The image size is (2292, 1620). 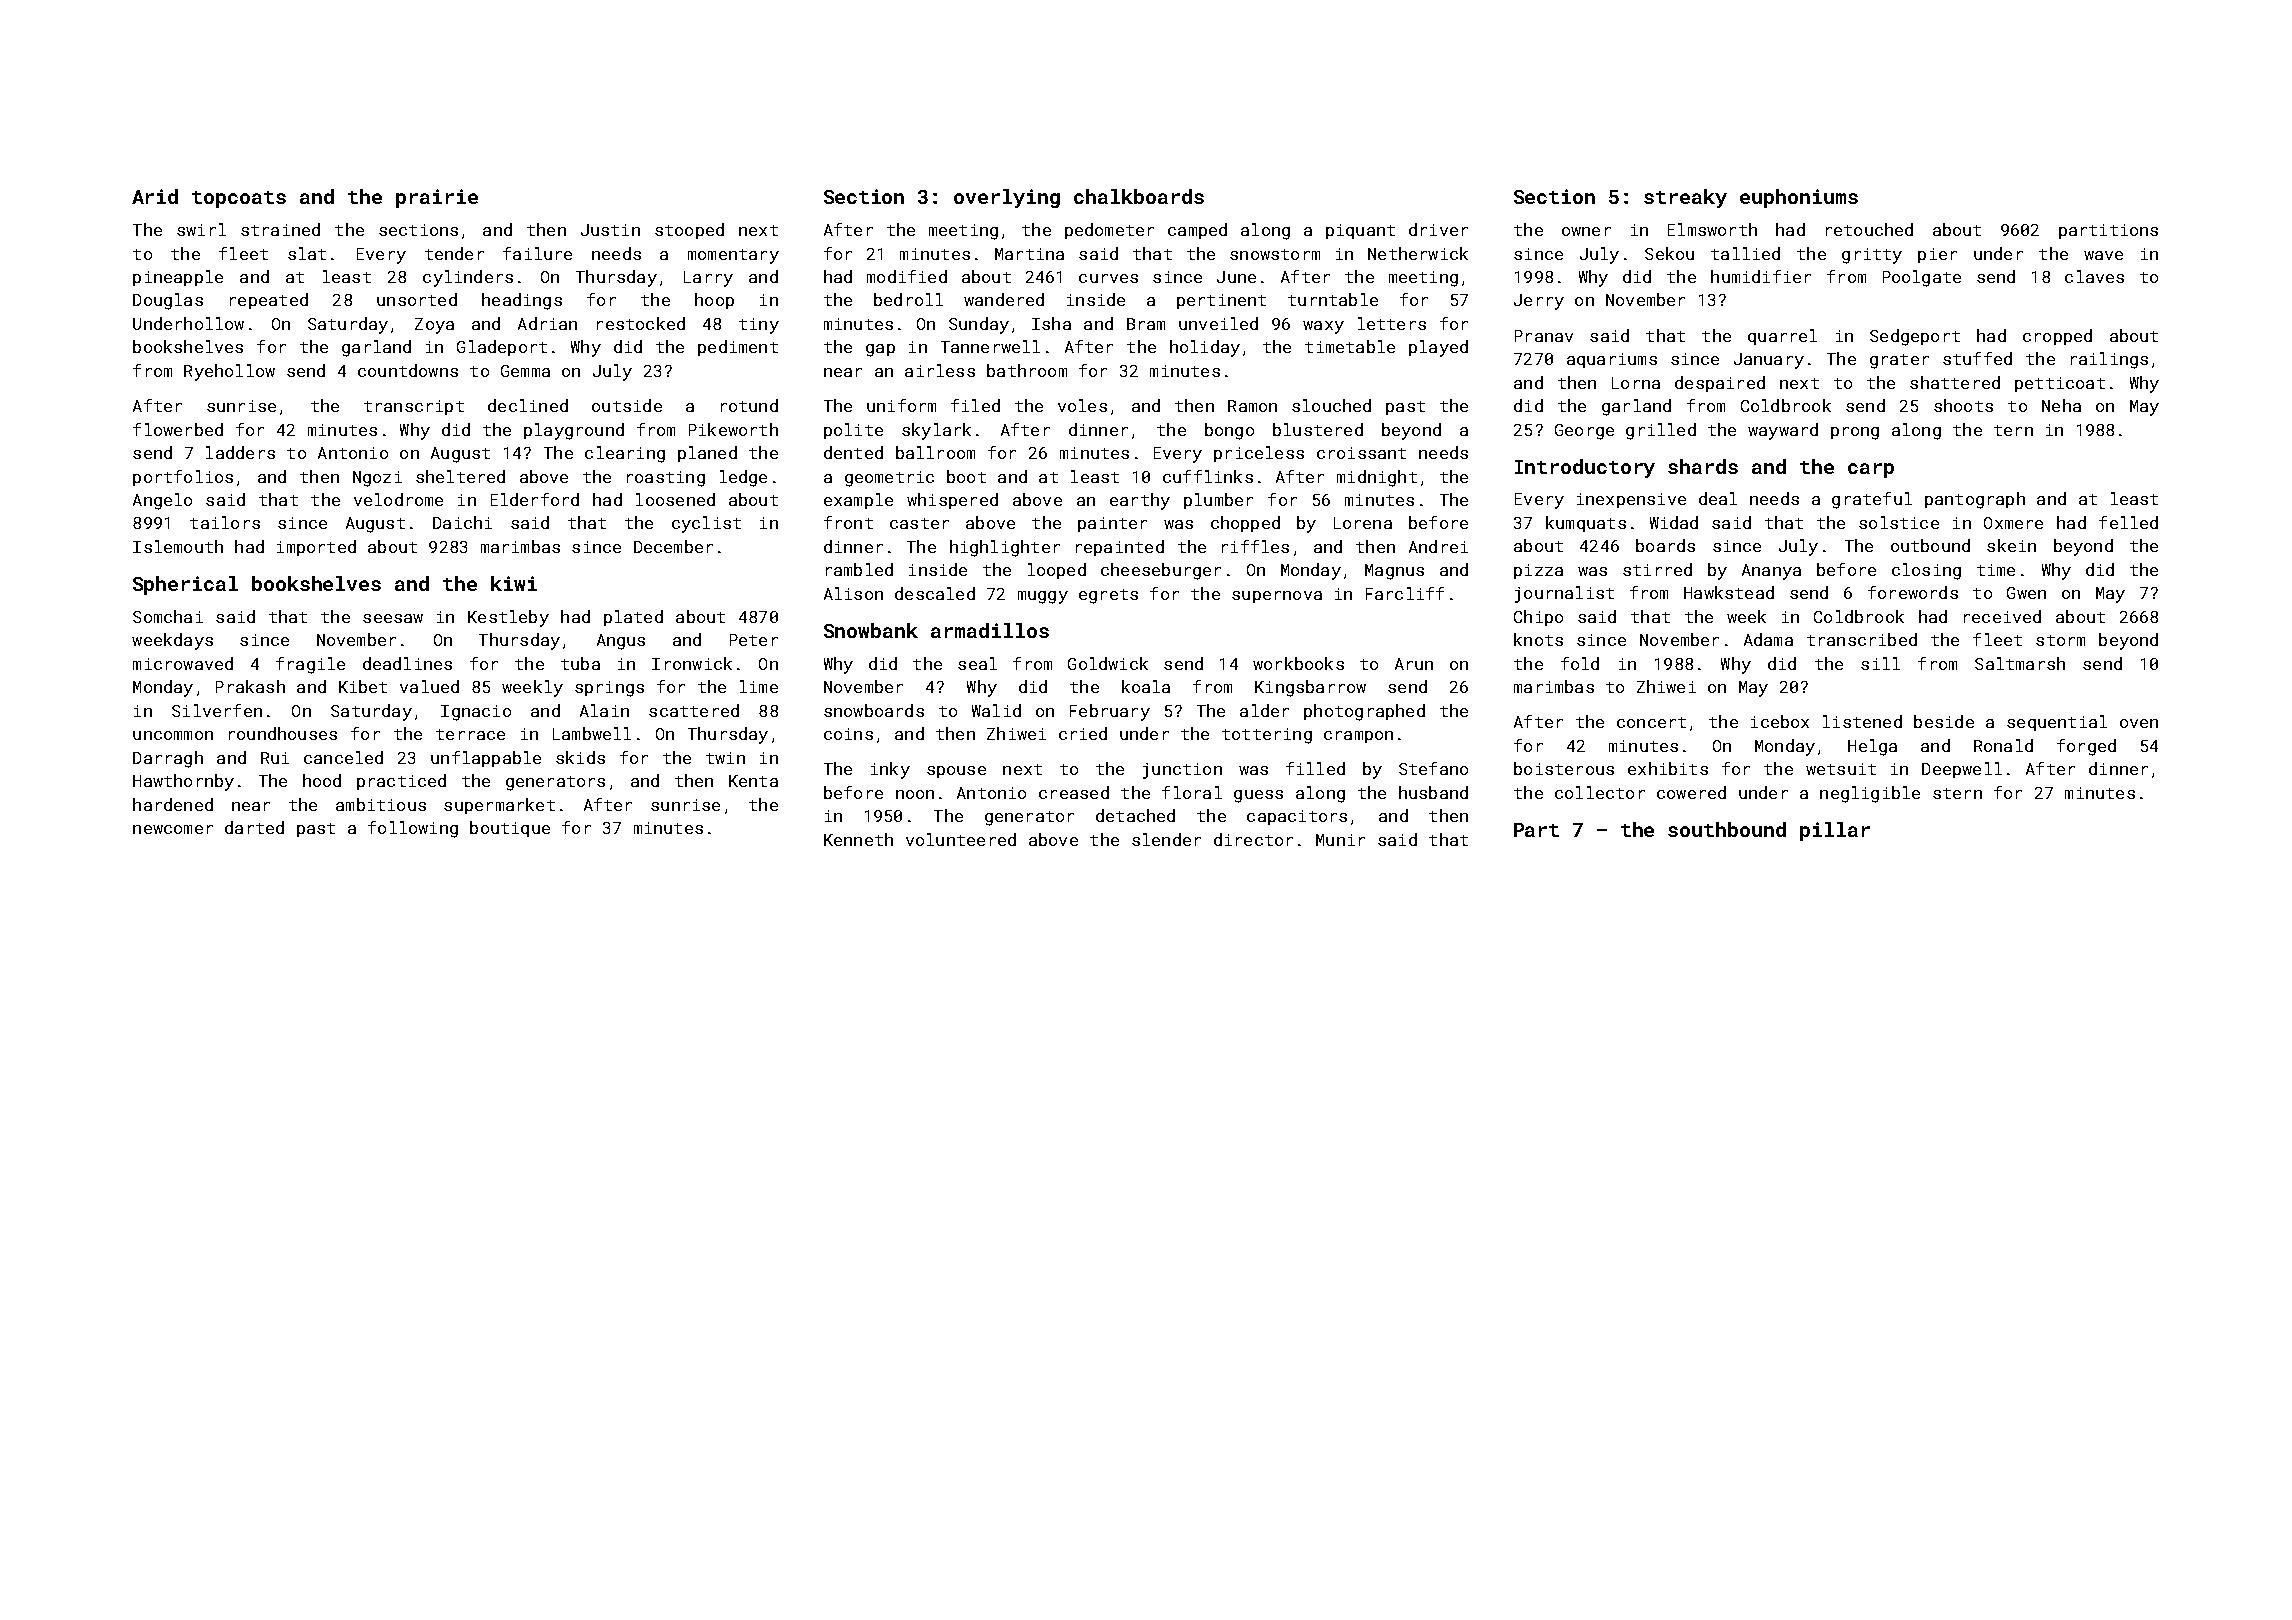 What do you see at coordinates (1835, 831) in the screenshot?
I see `pillar` at bounding box center [1835, 831].
